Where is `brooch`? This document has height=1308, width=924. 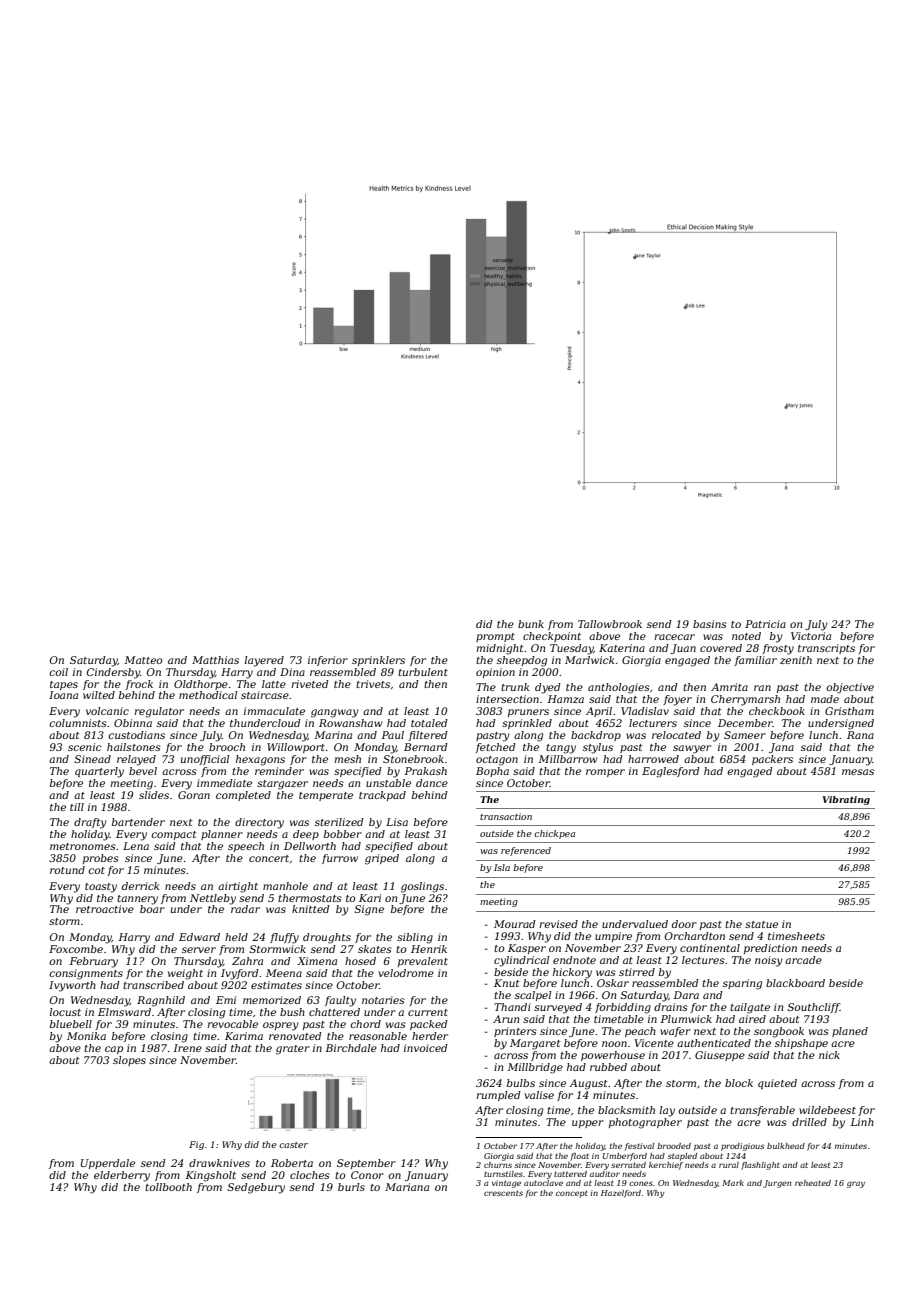
brooch is located at coordinates (227, 747).
